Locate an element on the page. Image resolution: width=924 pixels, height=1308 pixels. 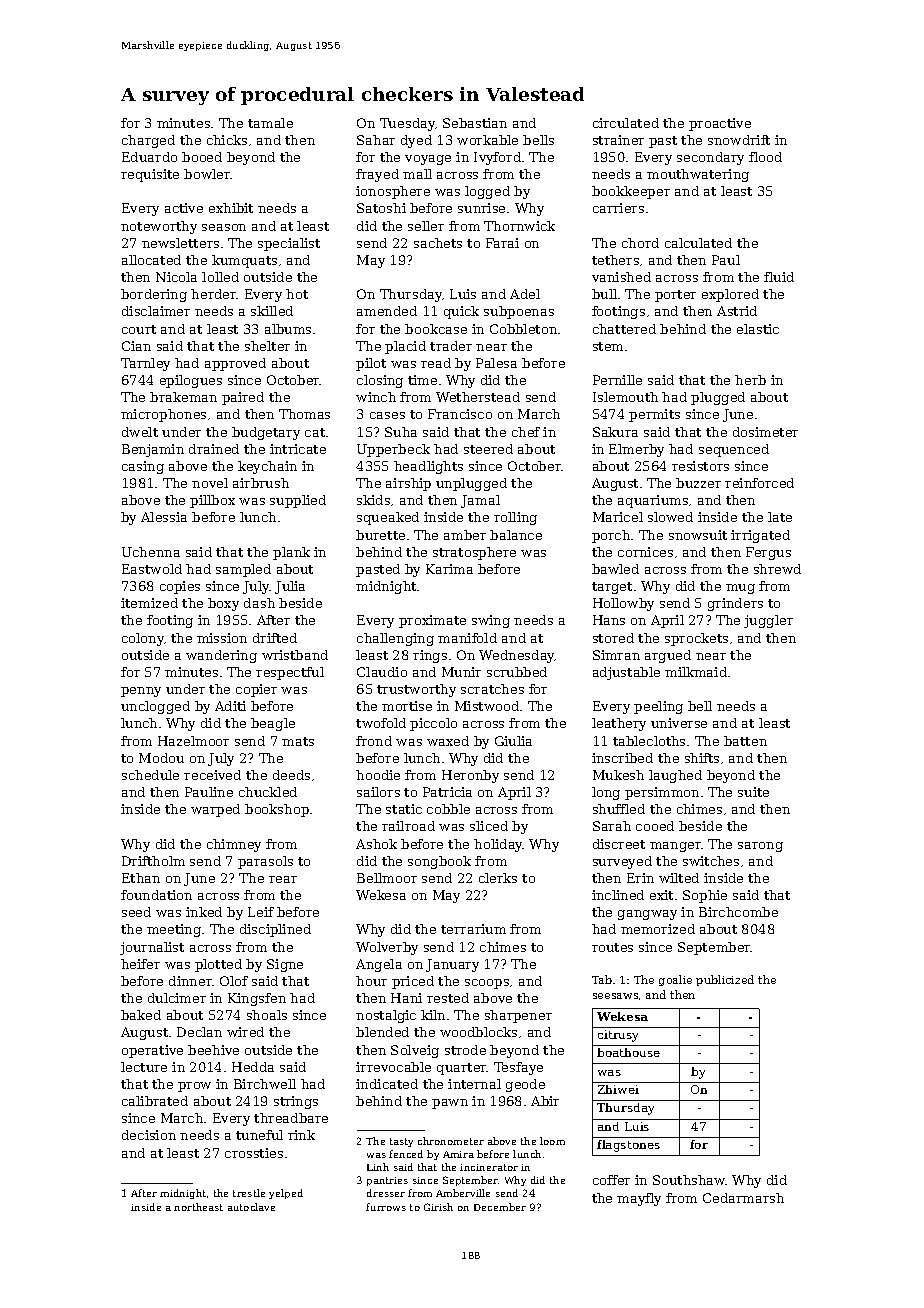
rolling is located at coordinates (515, 518).
